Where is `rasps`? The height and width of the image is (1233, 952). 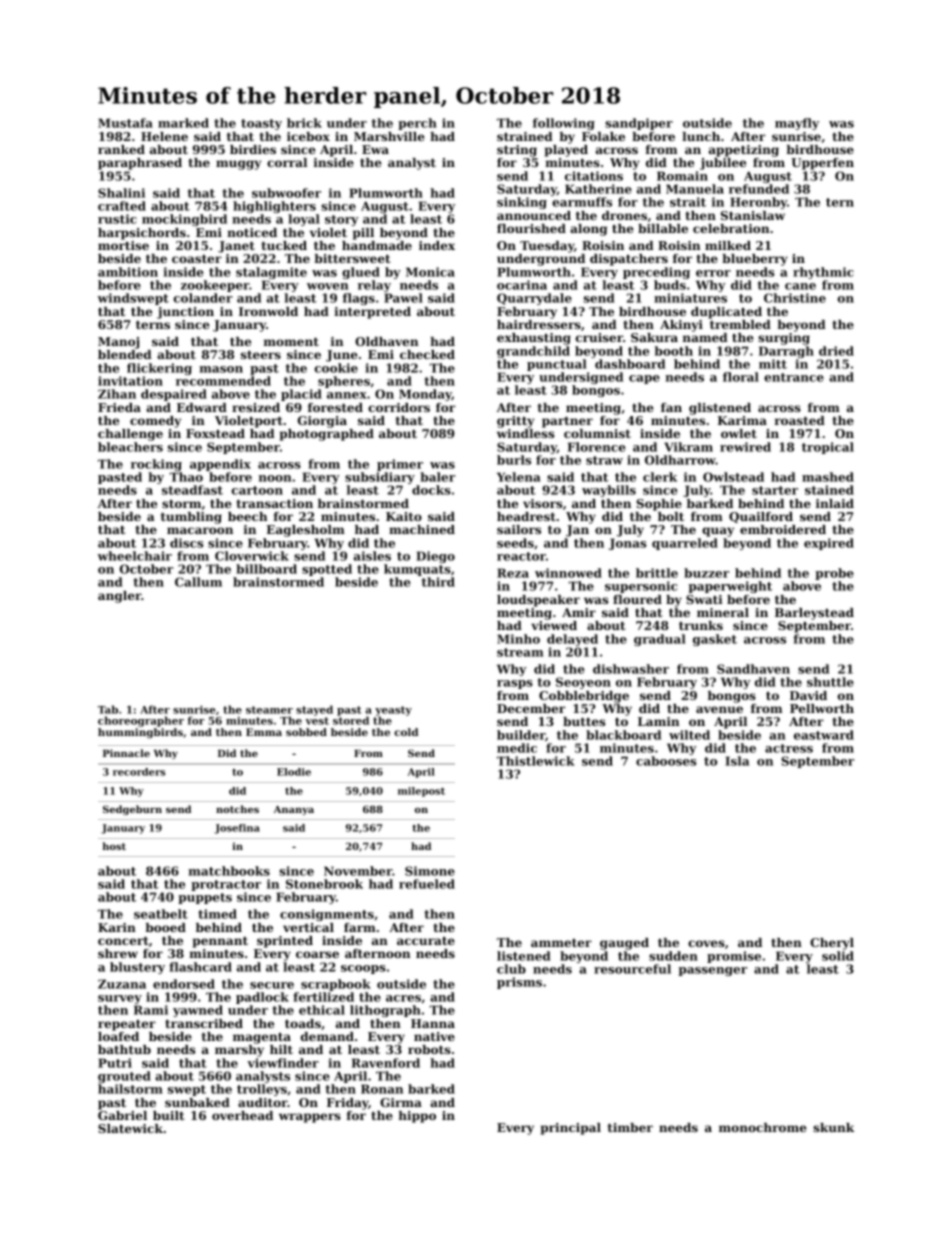
rasps is located at coordinates (515, 684).
